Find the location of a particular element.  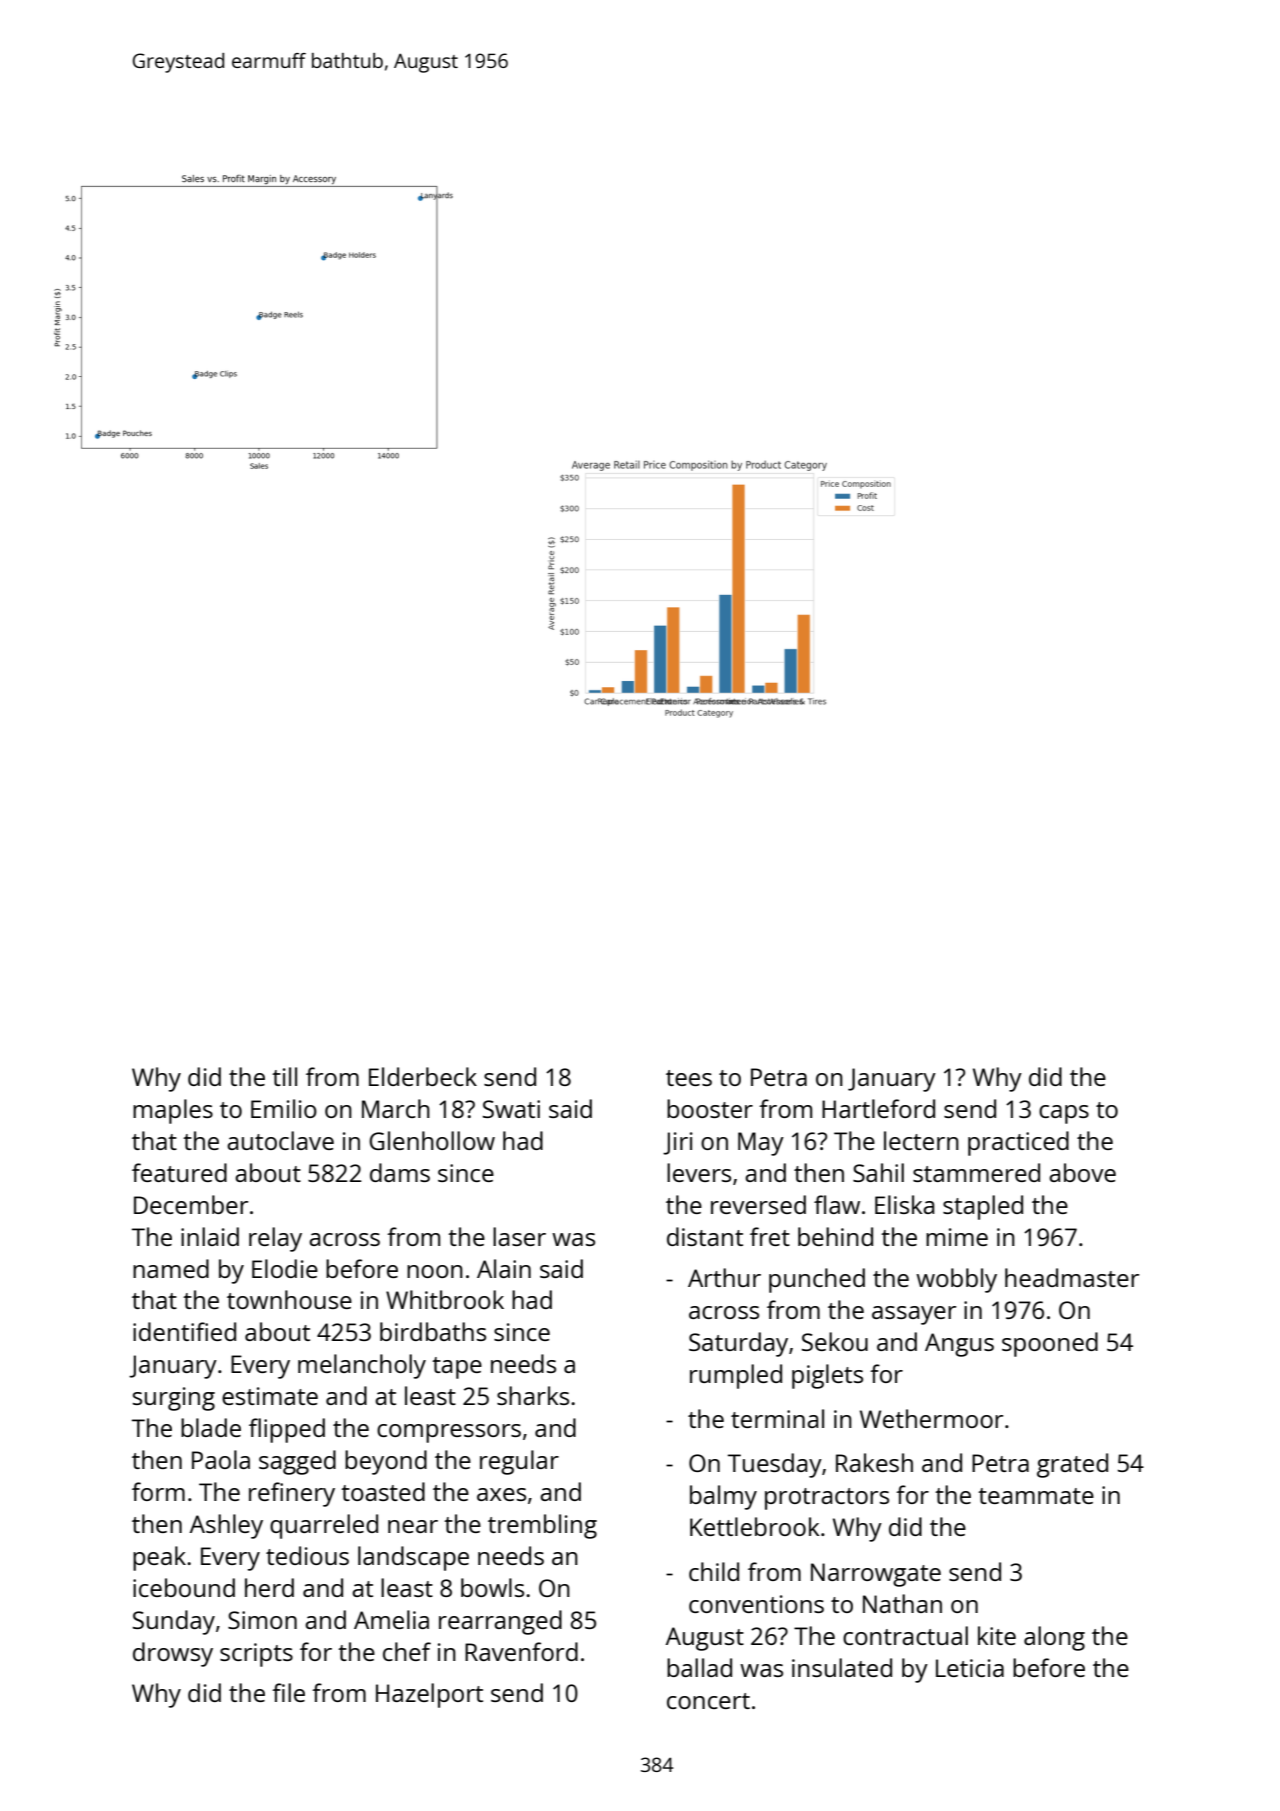

dams is located at coordinates (400, 1172).
